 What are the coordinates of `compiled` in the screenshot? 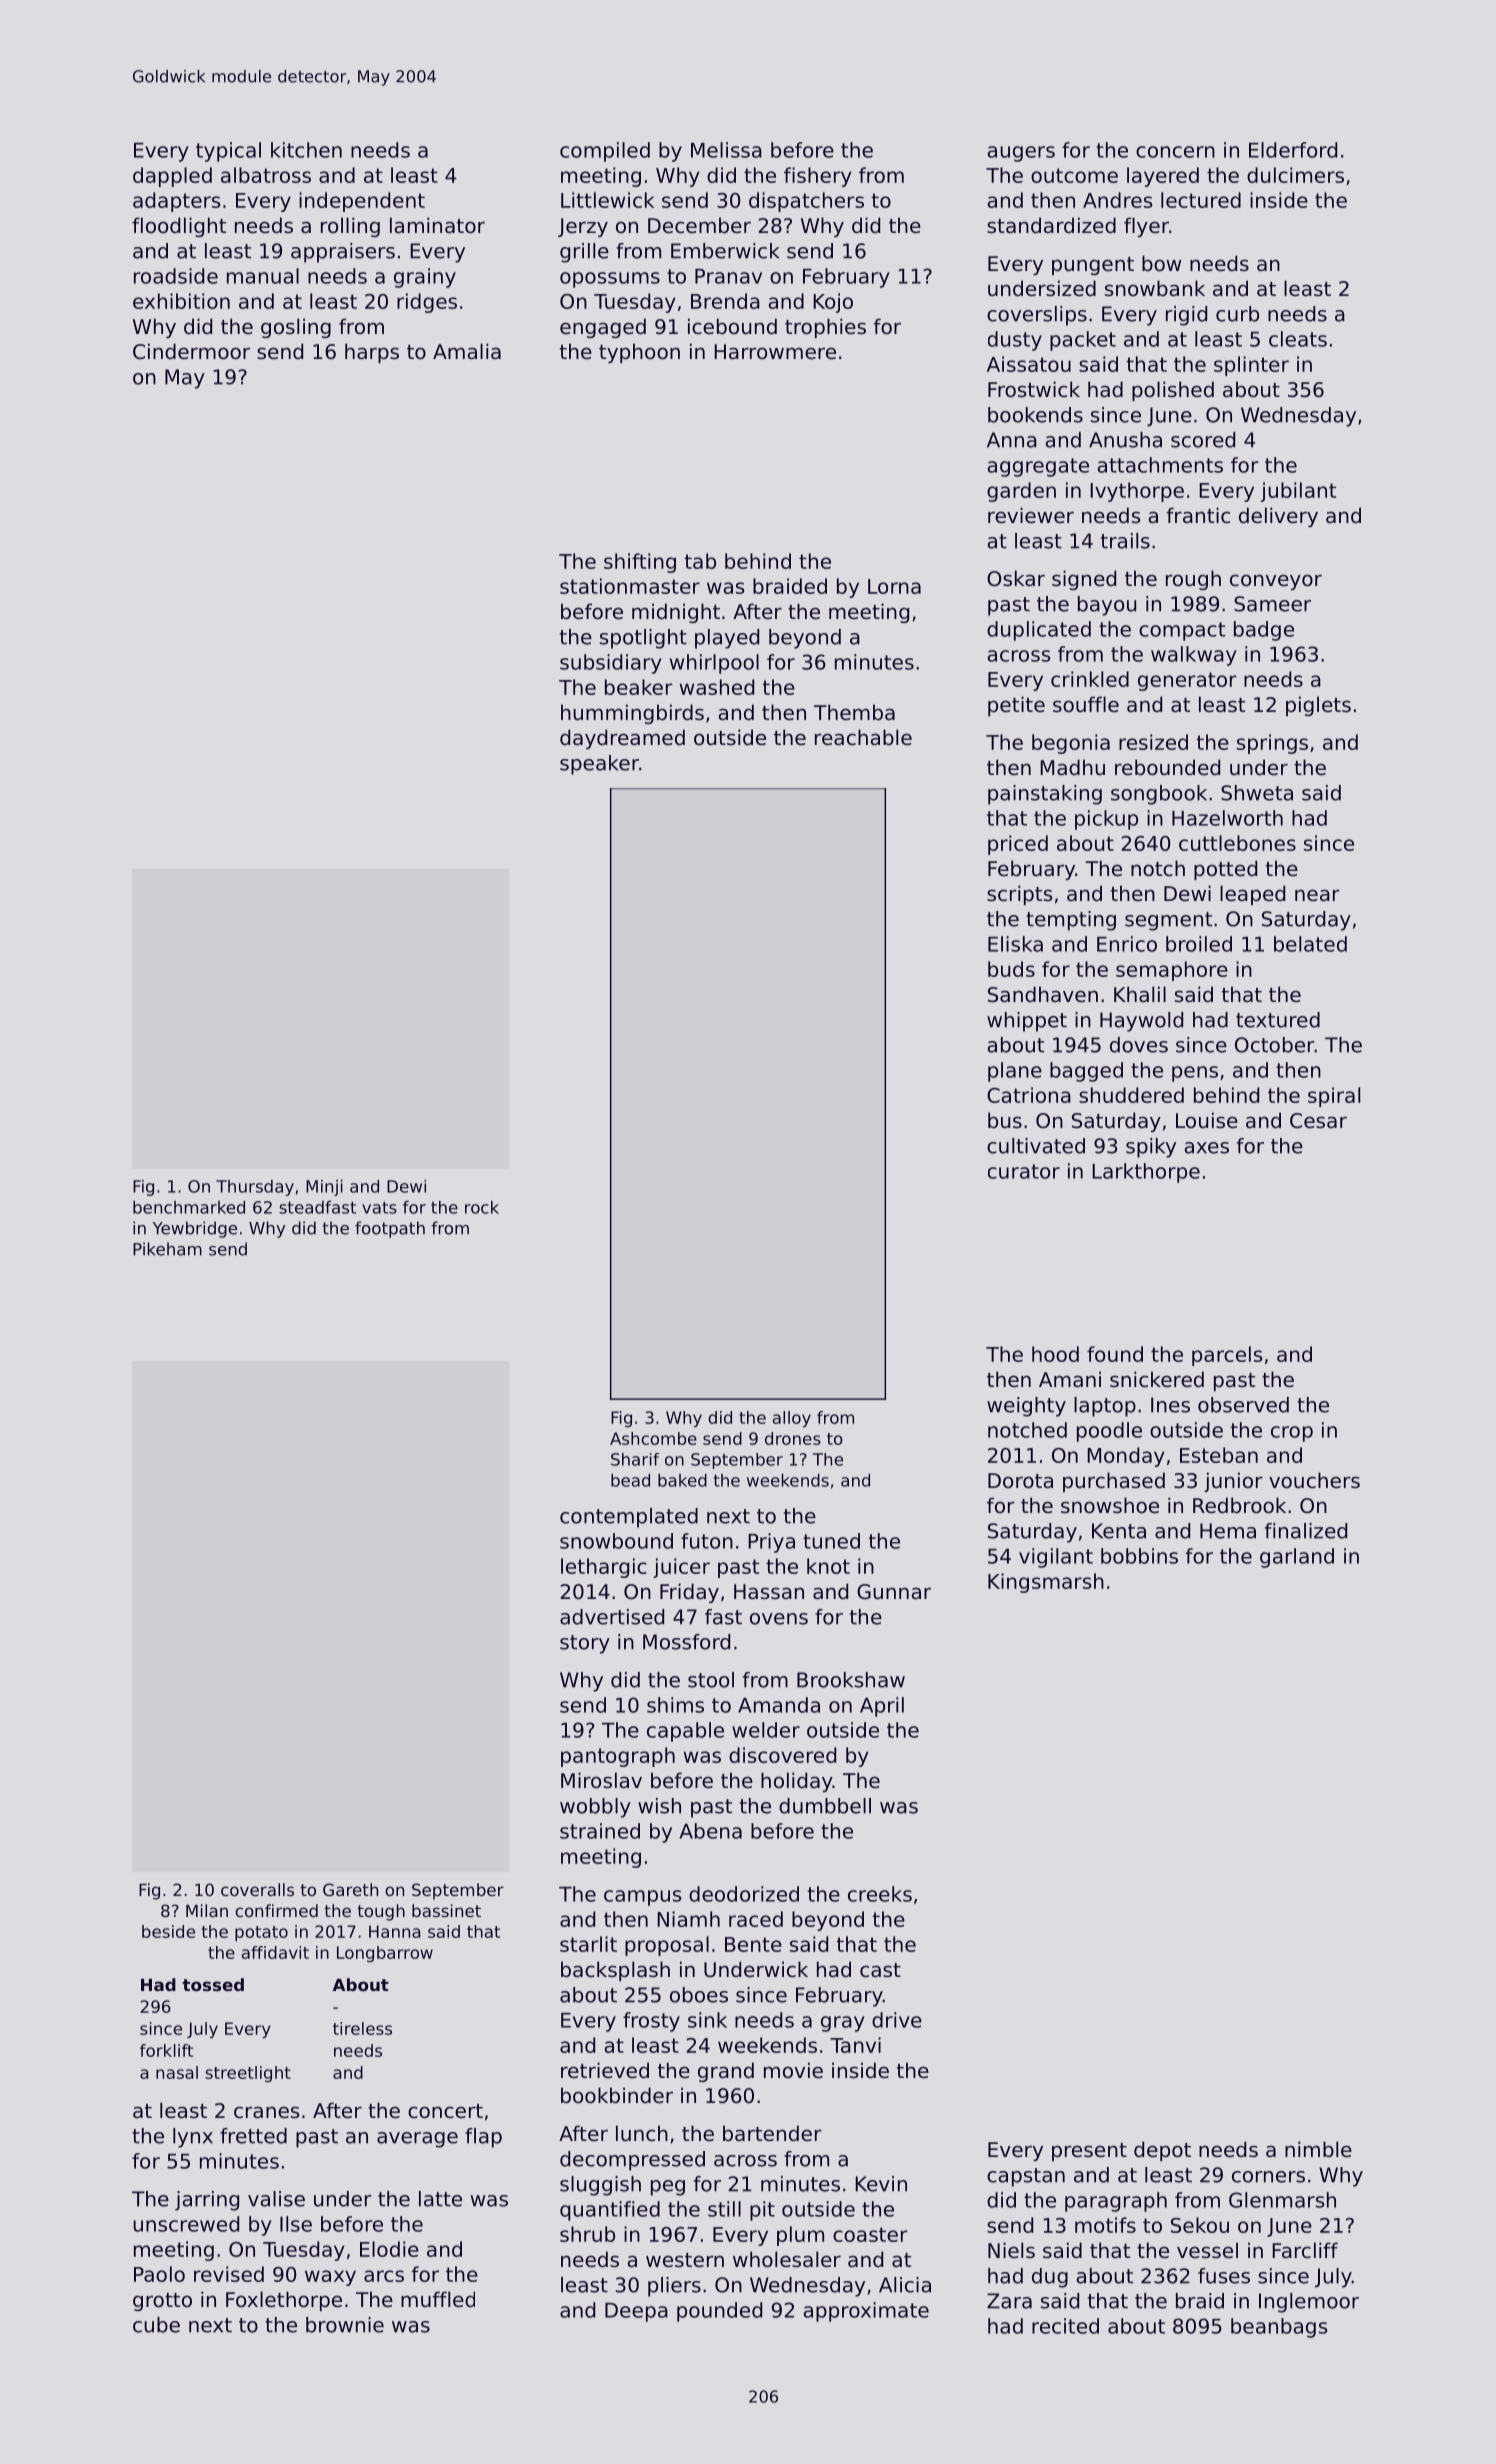 It's located at (605, 152).
